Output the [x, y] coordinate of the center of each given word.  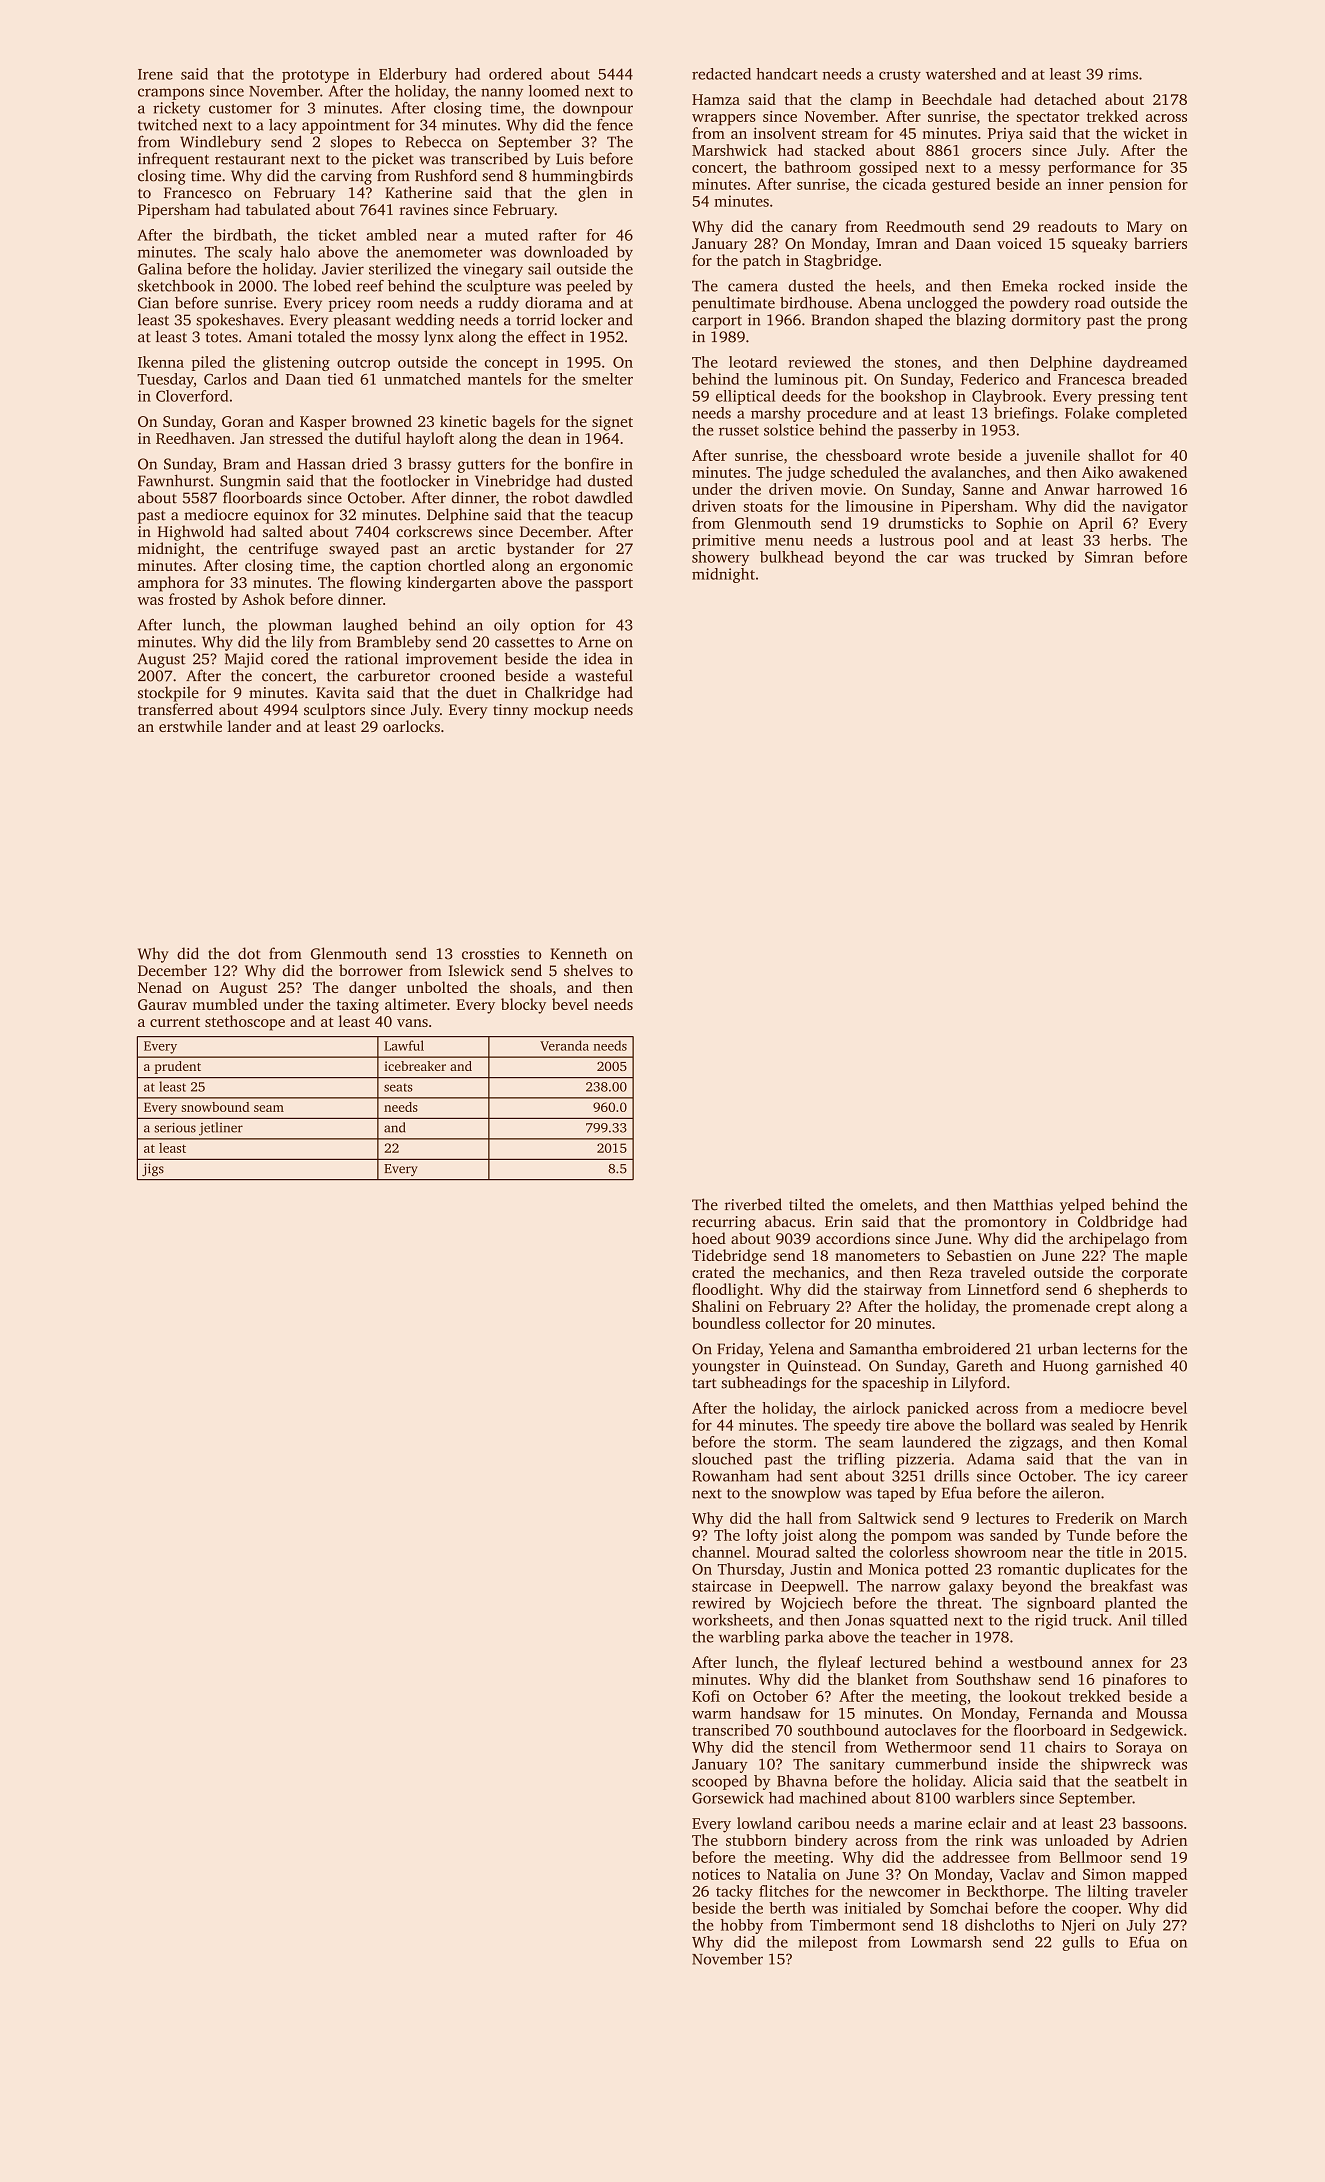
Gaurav [162, 1004]
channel [719, 1552]
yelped [1082, 1206]
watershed [961, 74]
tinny [510, 711]
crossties [490, 954]
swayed [354, 550]
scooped [719, 1782]
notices [716, 1874]
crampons [171, 94]
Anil [1132, 1620]
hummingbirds [582, 177]
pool [959, 541]
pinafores [1134, 1680]
